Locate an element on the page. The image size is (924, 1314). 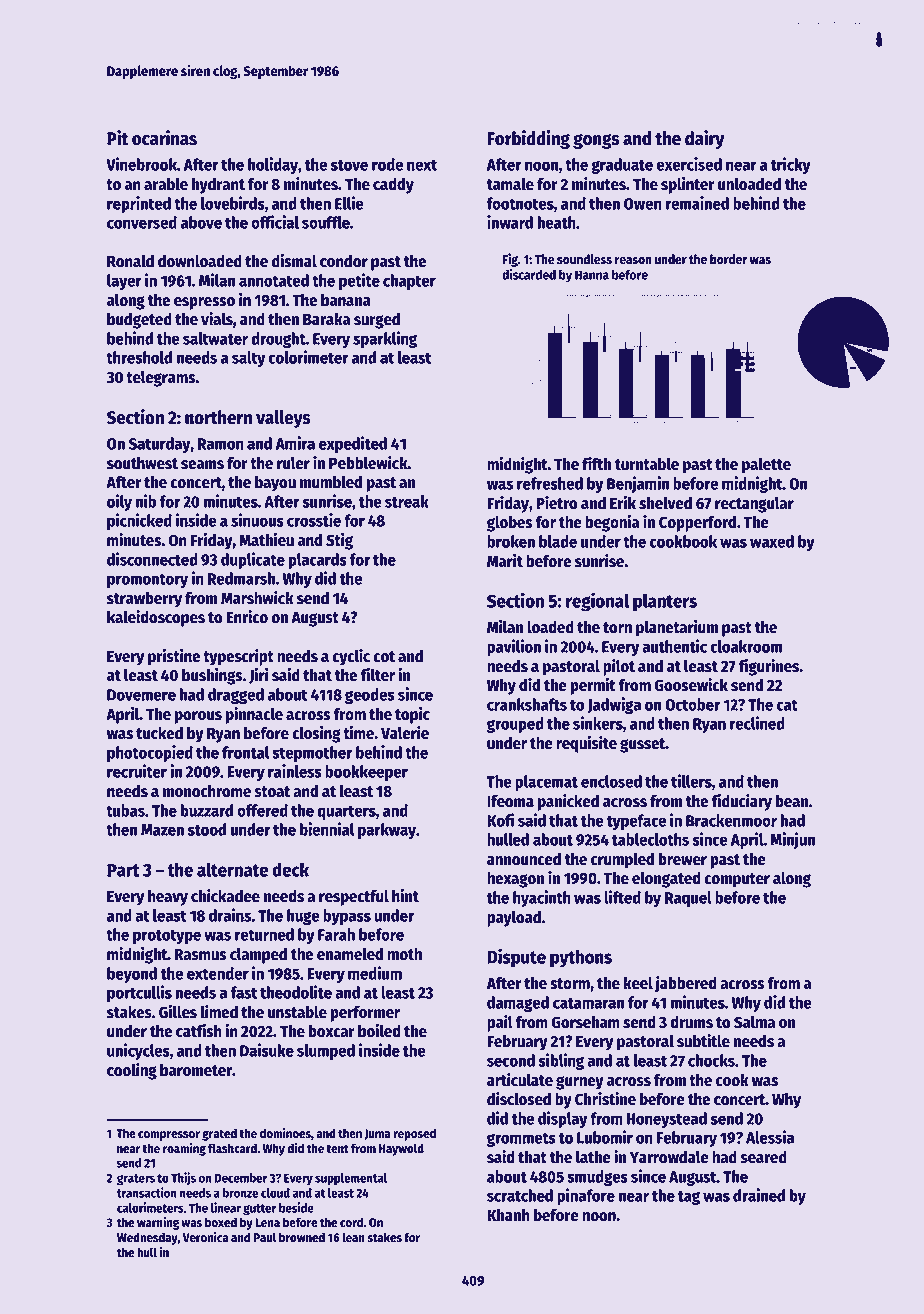
expedited is located at coordinates (353, 444).
